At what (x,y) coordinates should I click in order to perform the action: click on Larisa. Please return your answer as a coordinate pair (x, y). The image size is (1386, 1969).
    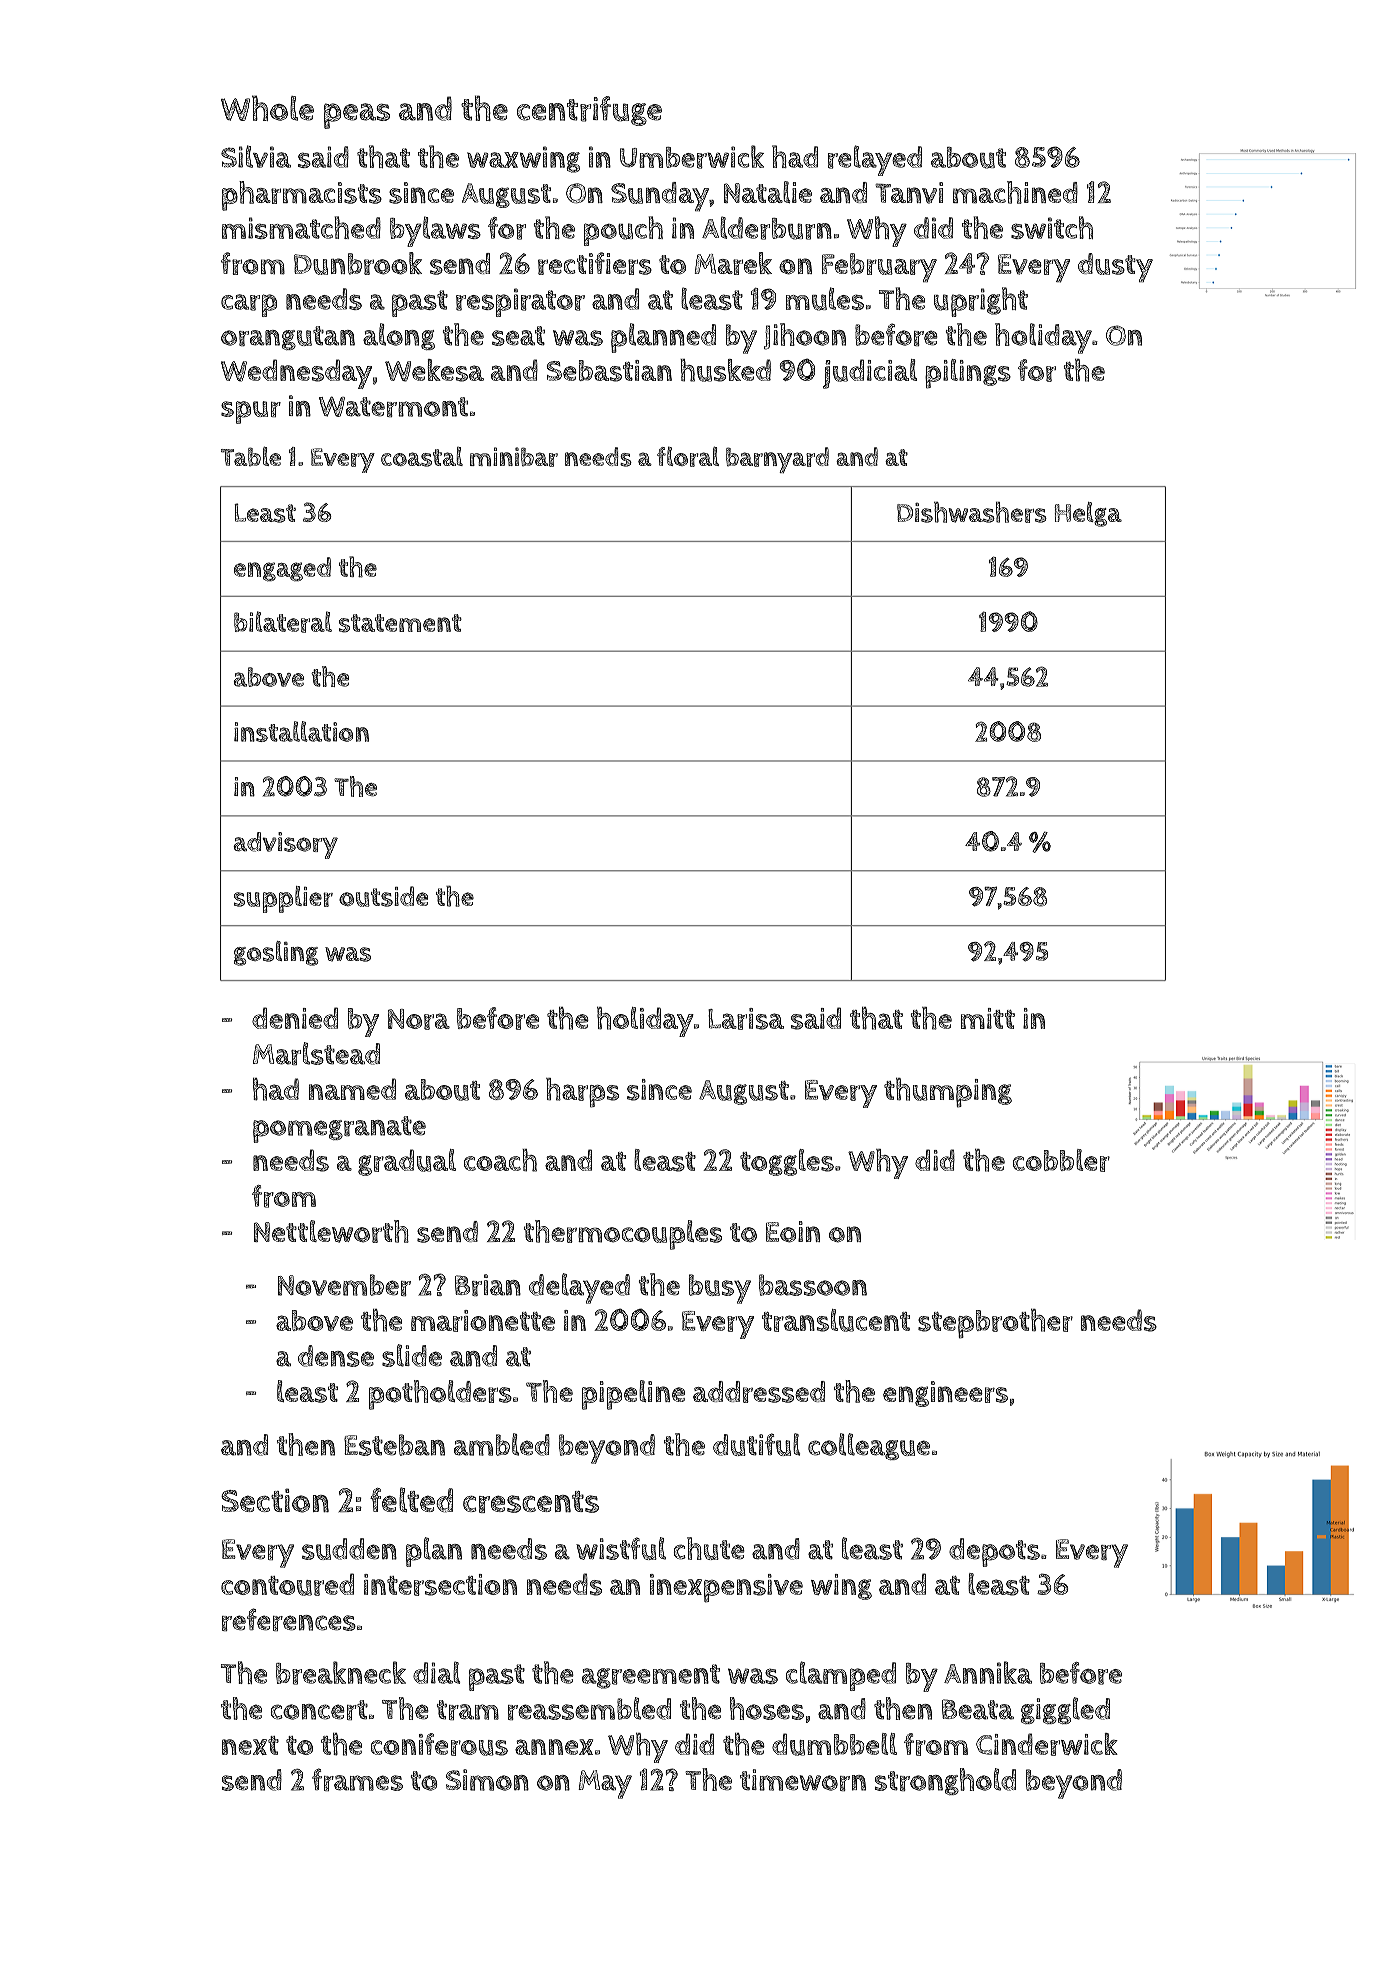
    Looking at the image, I should click on (746, 1019).
